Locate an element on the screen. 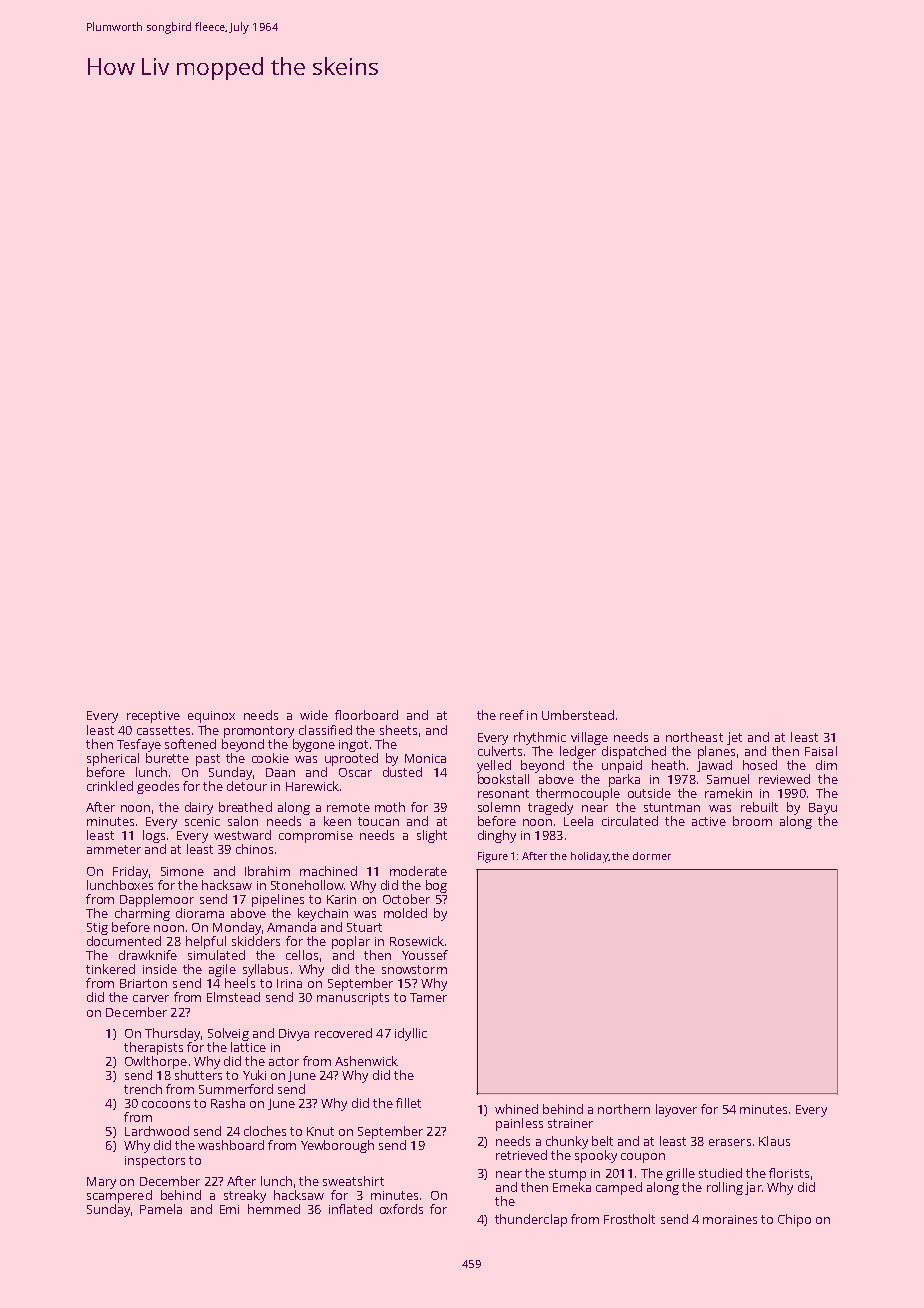 This screenshot has width=924, height=1308. Tamer is located at coordinates (428, 997).
